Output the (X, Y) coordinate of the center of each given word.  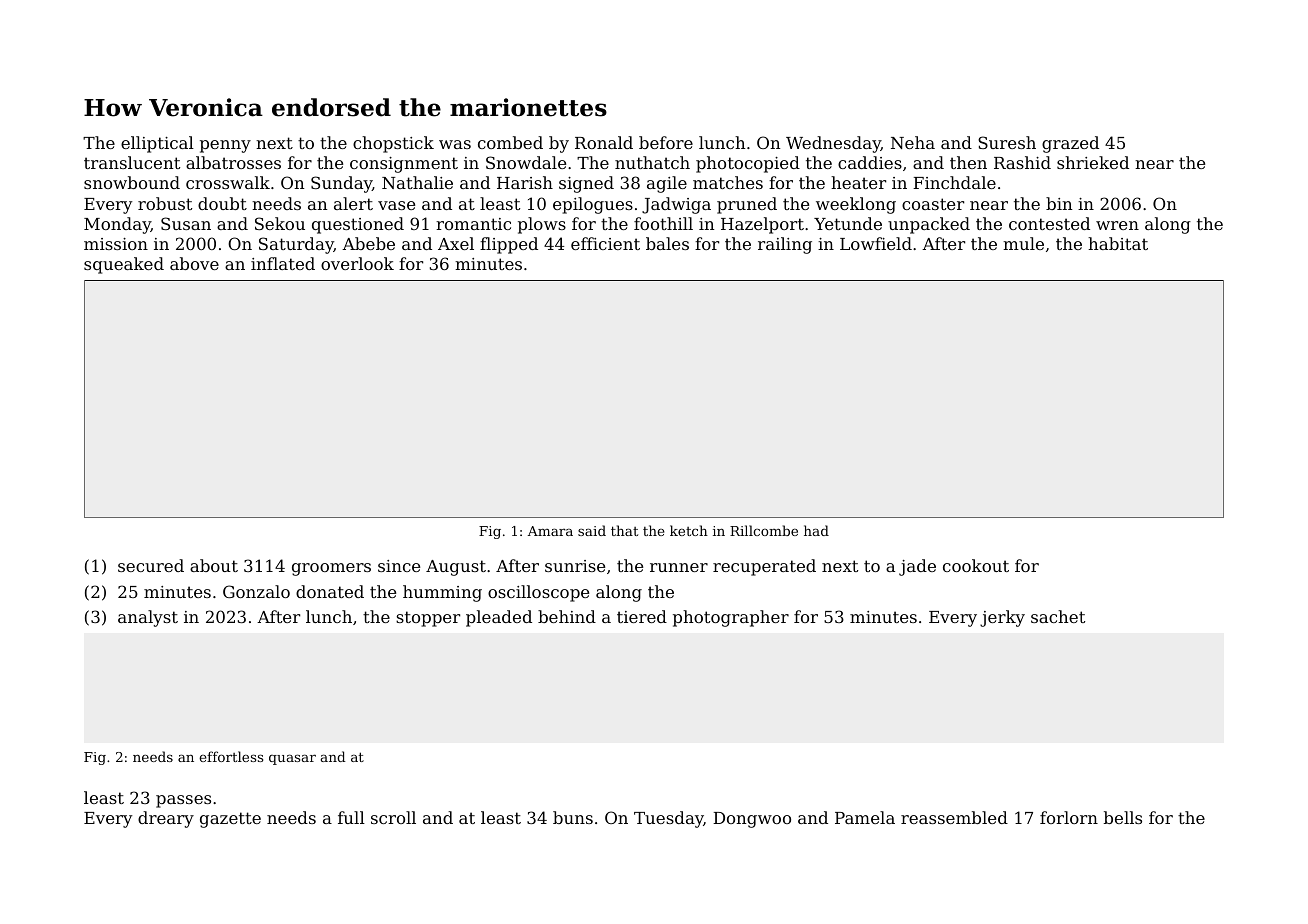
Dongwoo (752, 820)
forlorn (1069, 817)
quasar (292, 759)
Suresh (1007, 142)
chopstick (393, 144)
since (399, 566)
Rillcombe (764, 530)
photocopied (748, 164)
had (816, 530)
